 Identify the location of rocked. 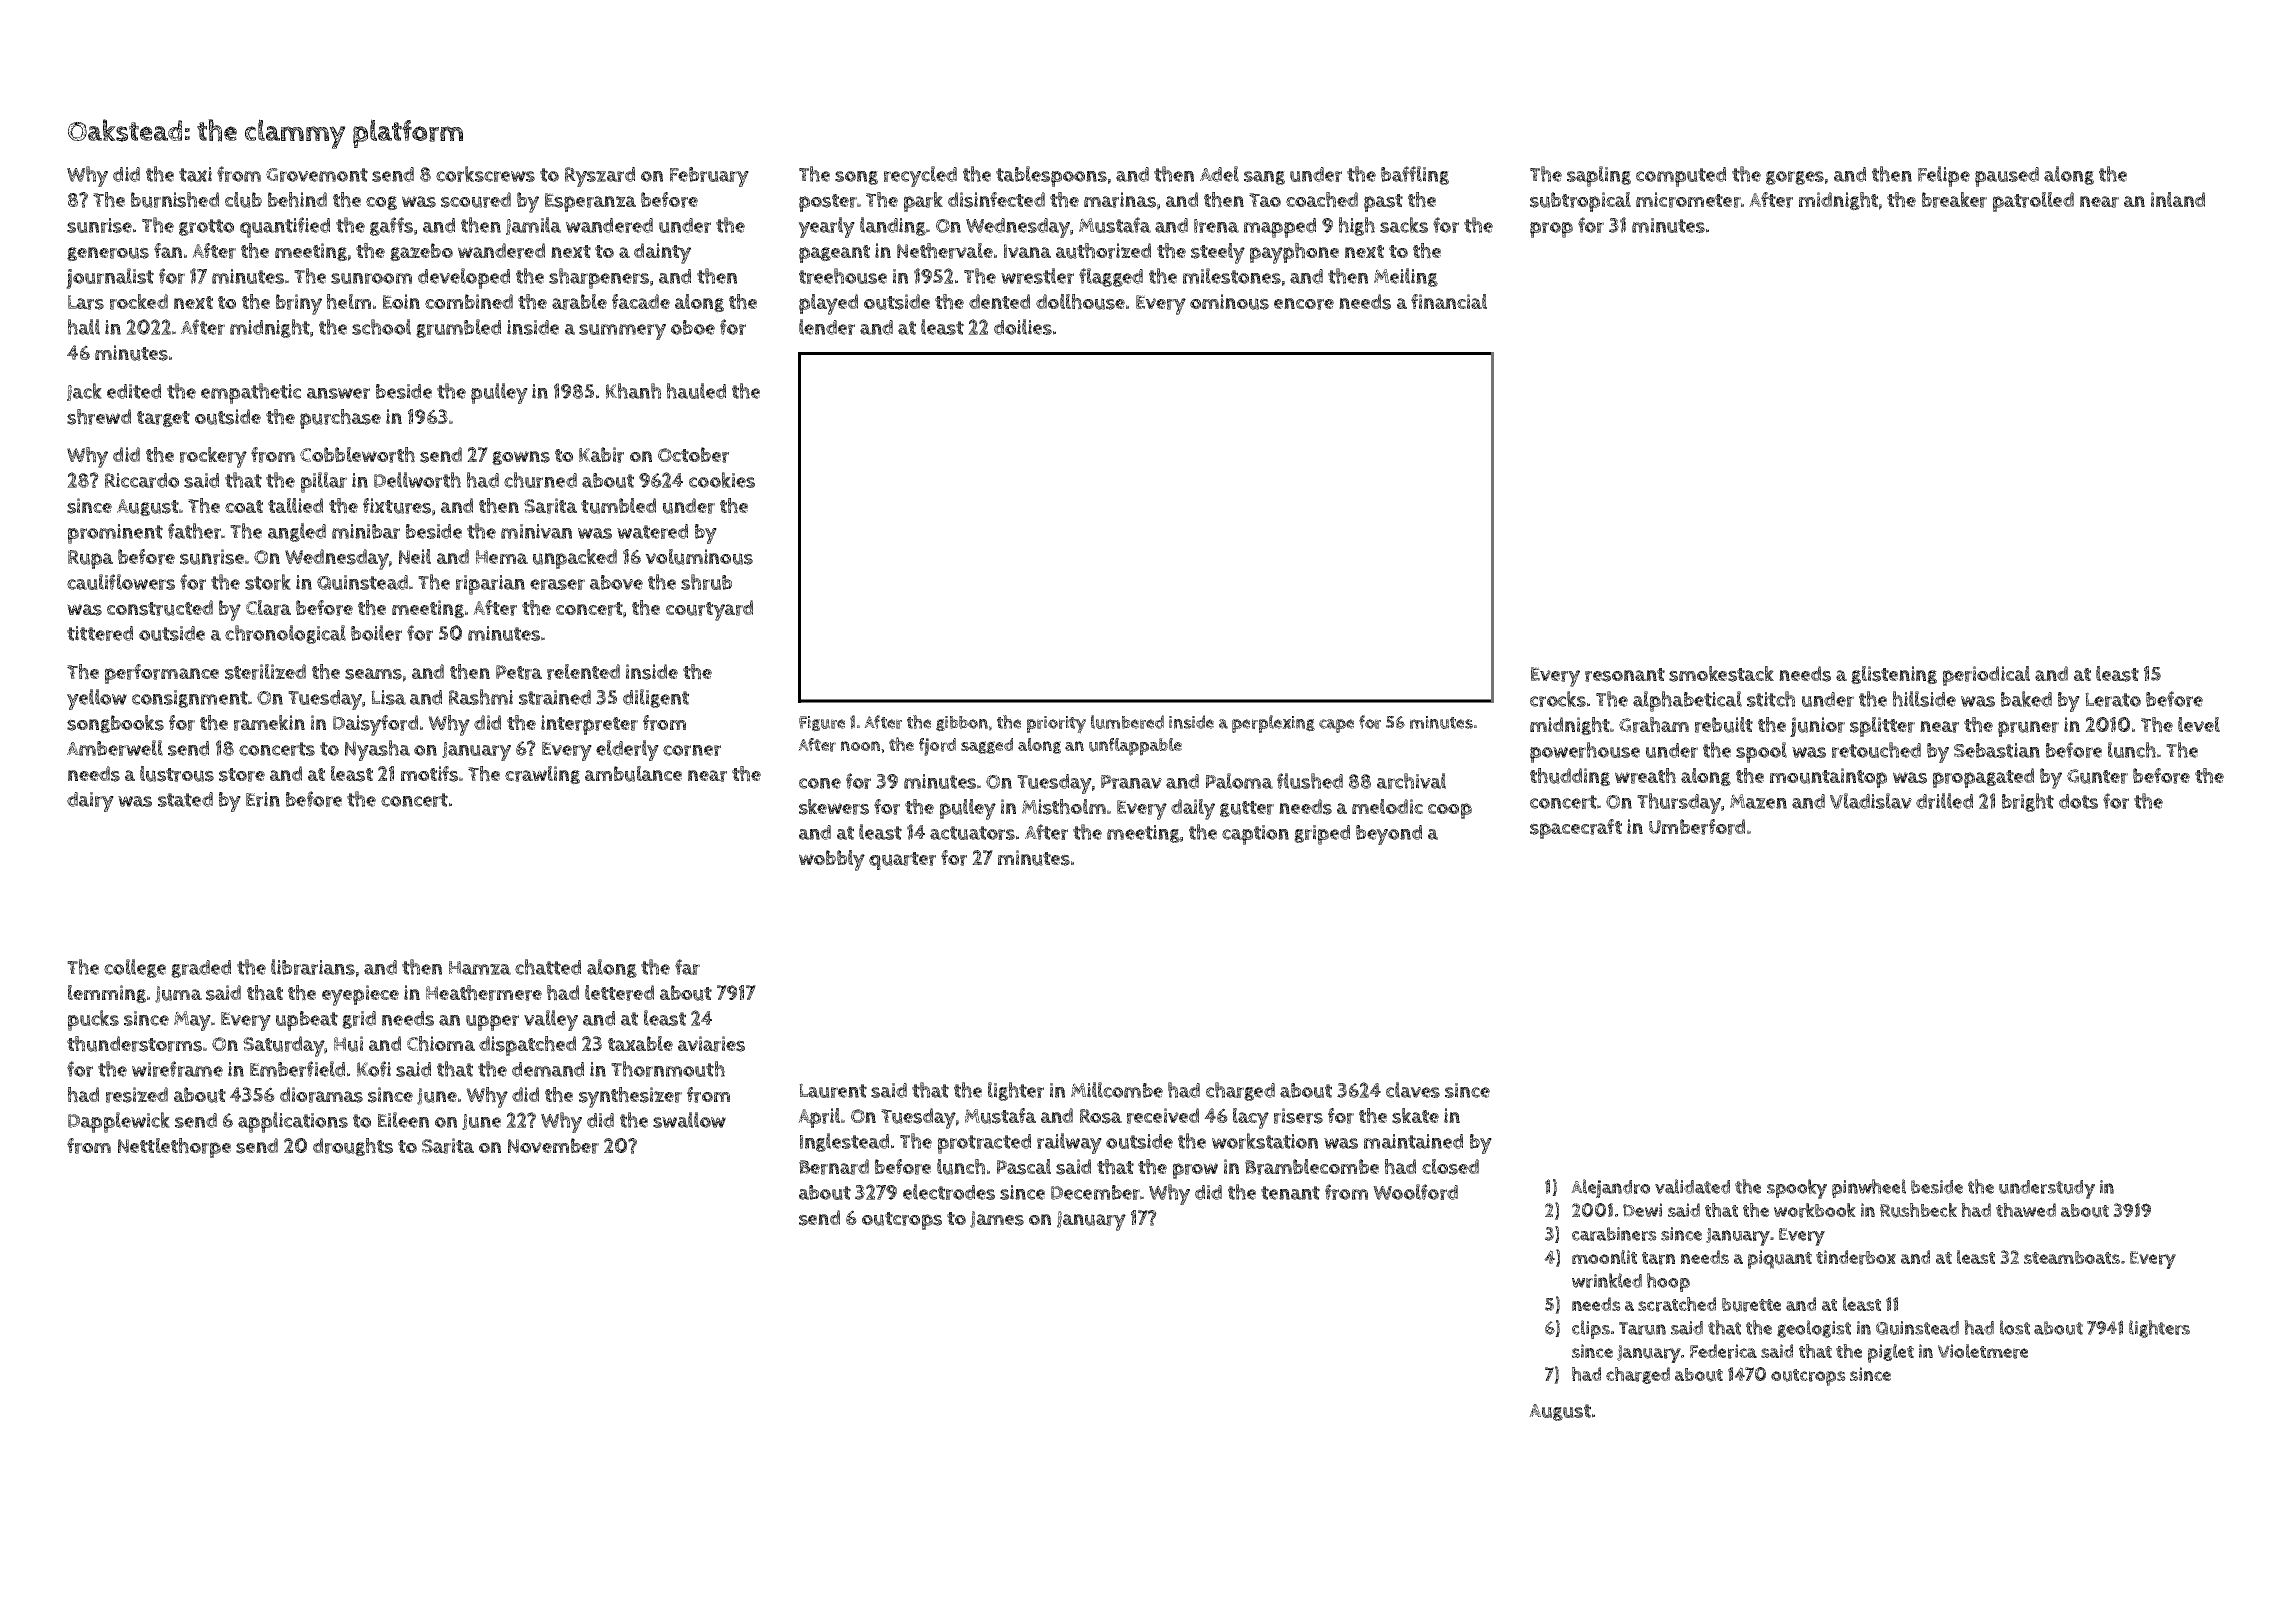
(139, 302).
